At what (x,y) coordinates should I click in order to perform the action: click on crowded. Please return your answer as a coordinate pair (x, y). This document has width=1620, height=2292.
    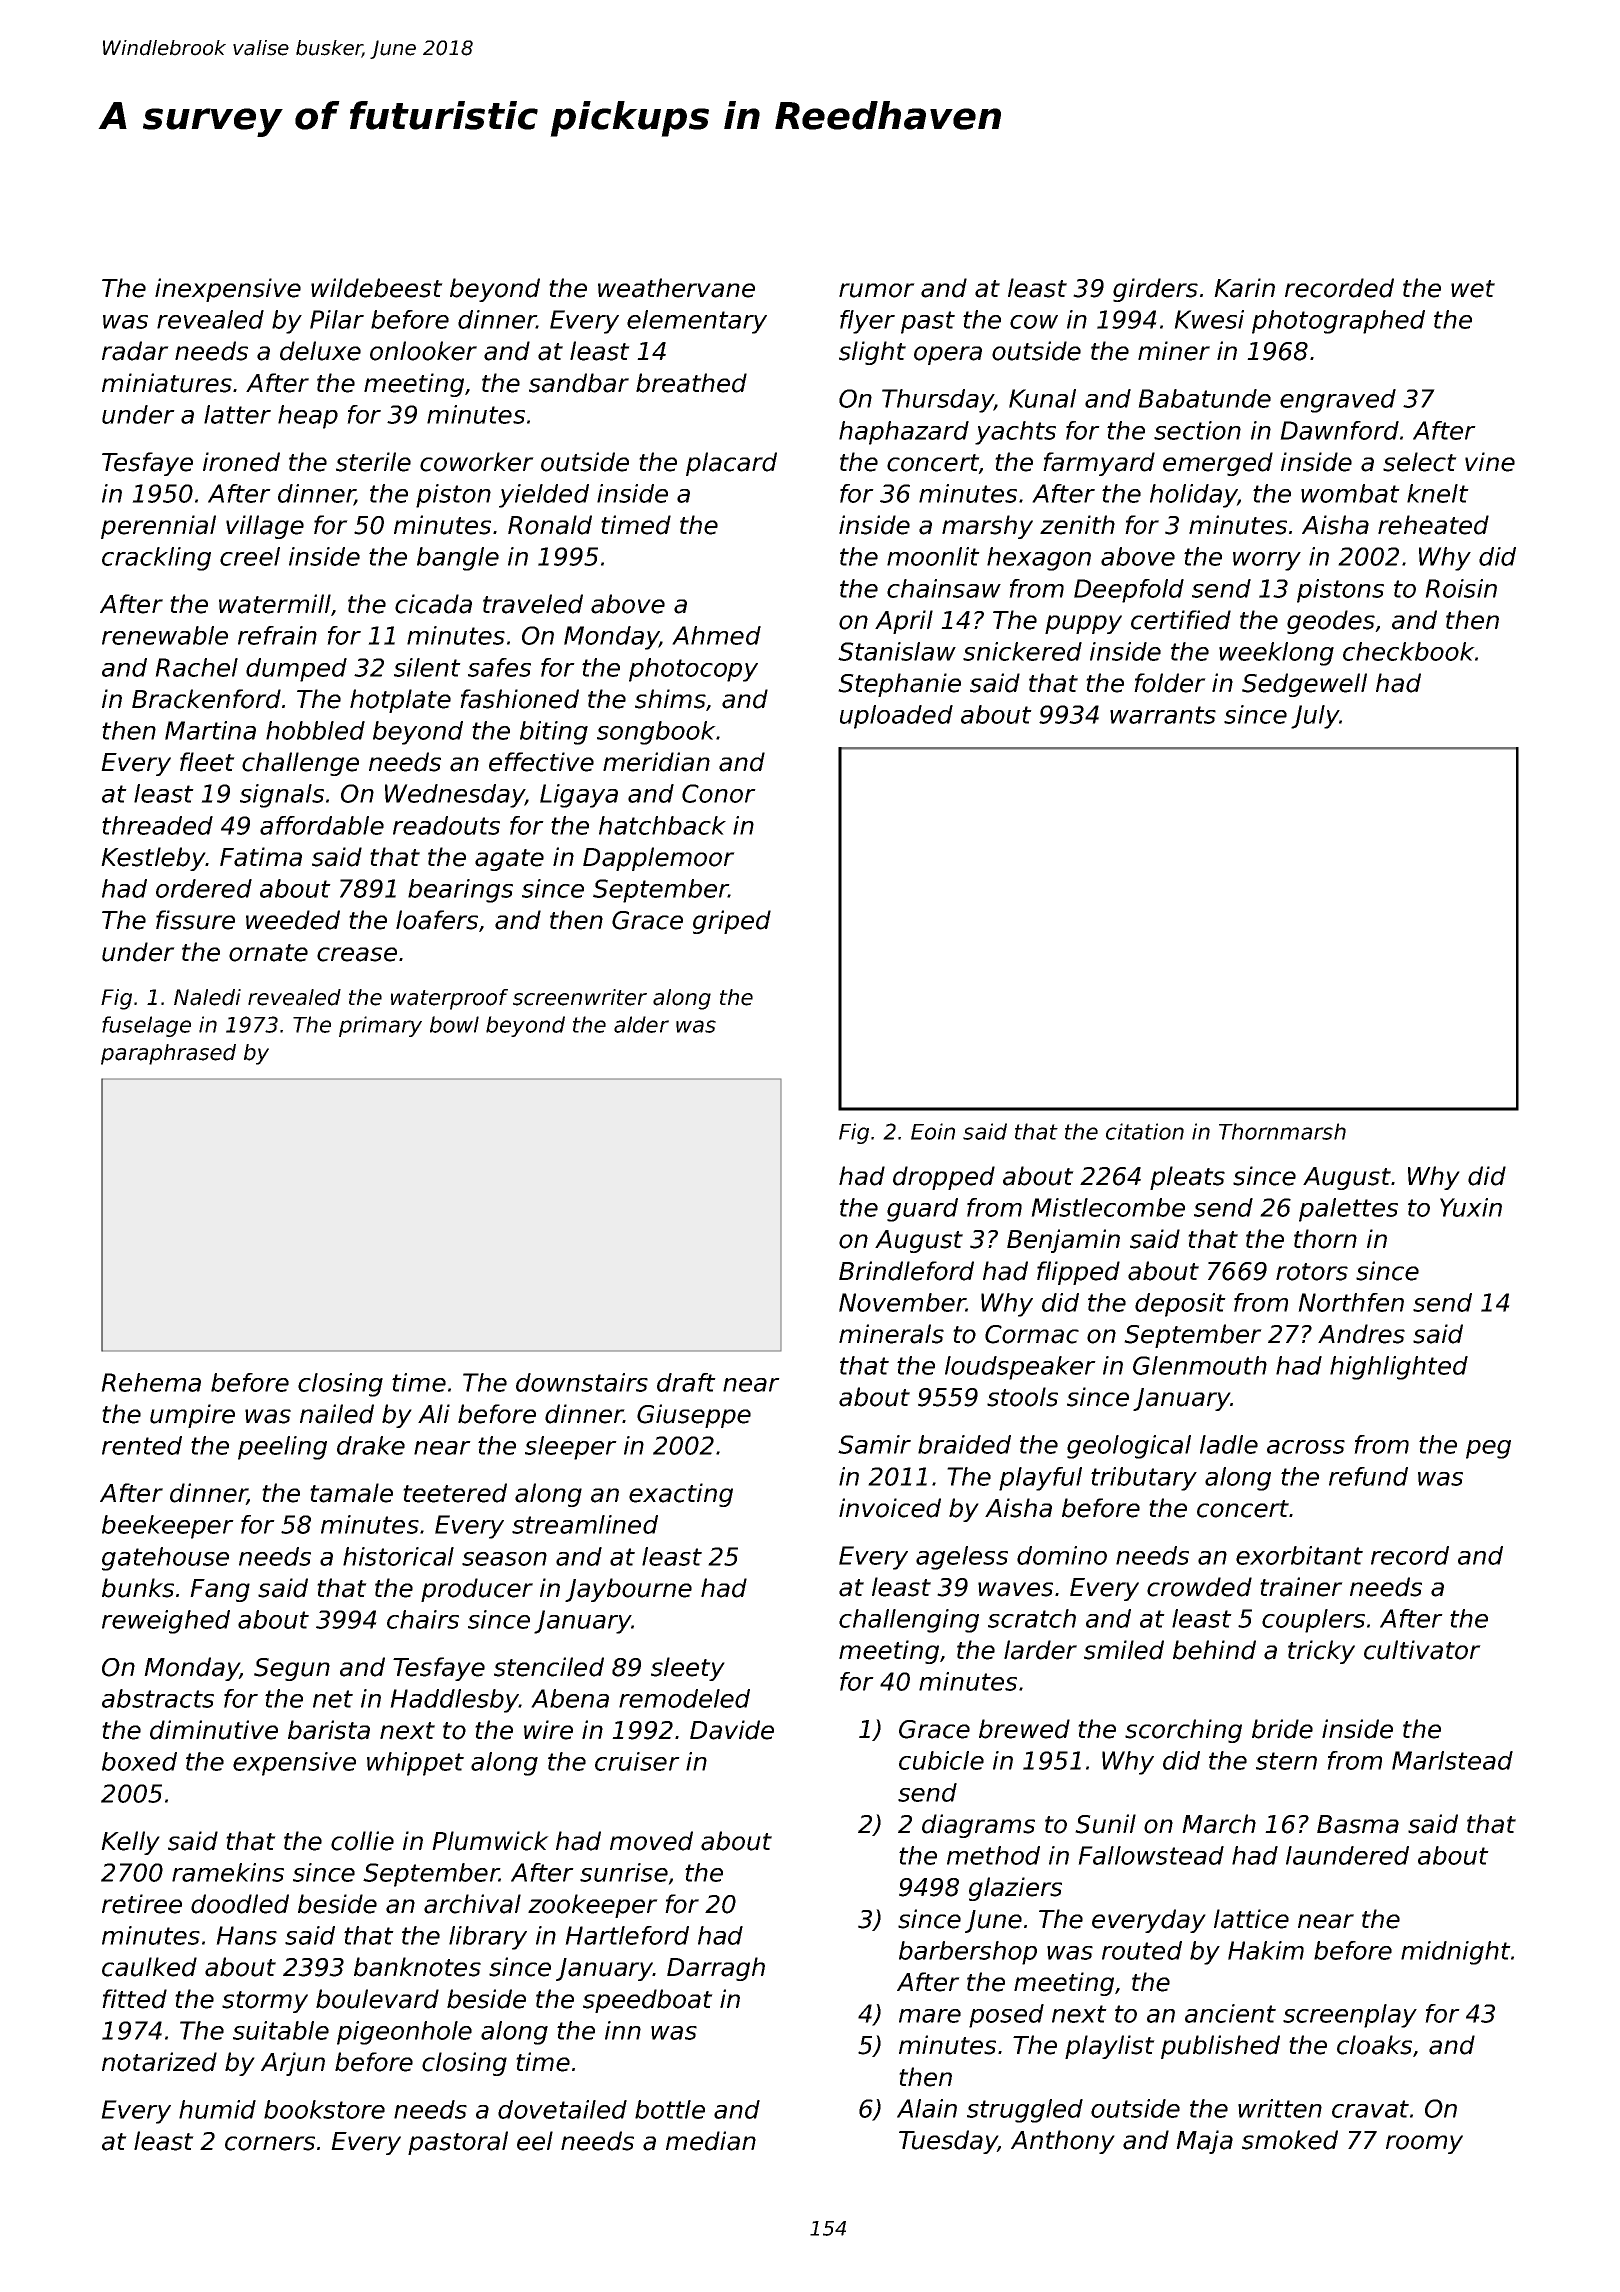
    Looking at the image, I should click on (1199, 1587).
